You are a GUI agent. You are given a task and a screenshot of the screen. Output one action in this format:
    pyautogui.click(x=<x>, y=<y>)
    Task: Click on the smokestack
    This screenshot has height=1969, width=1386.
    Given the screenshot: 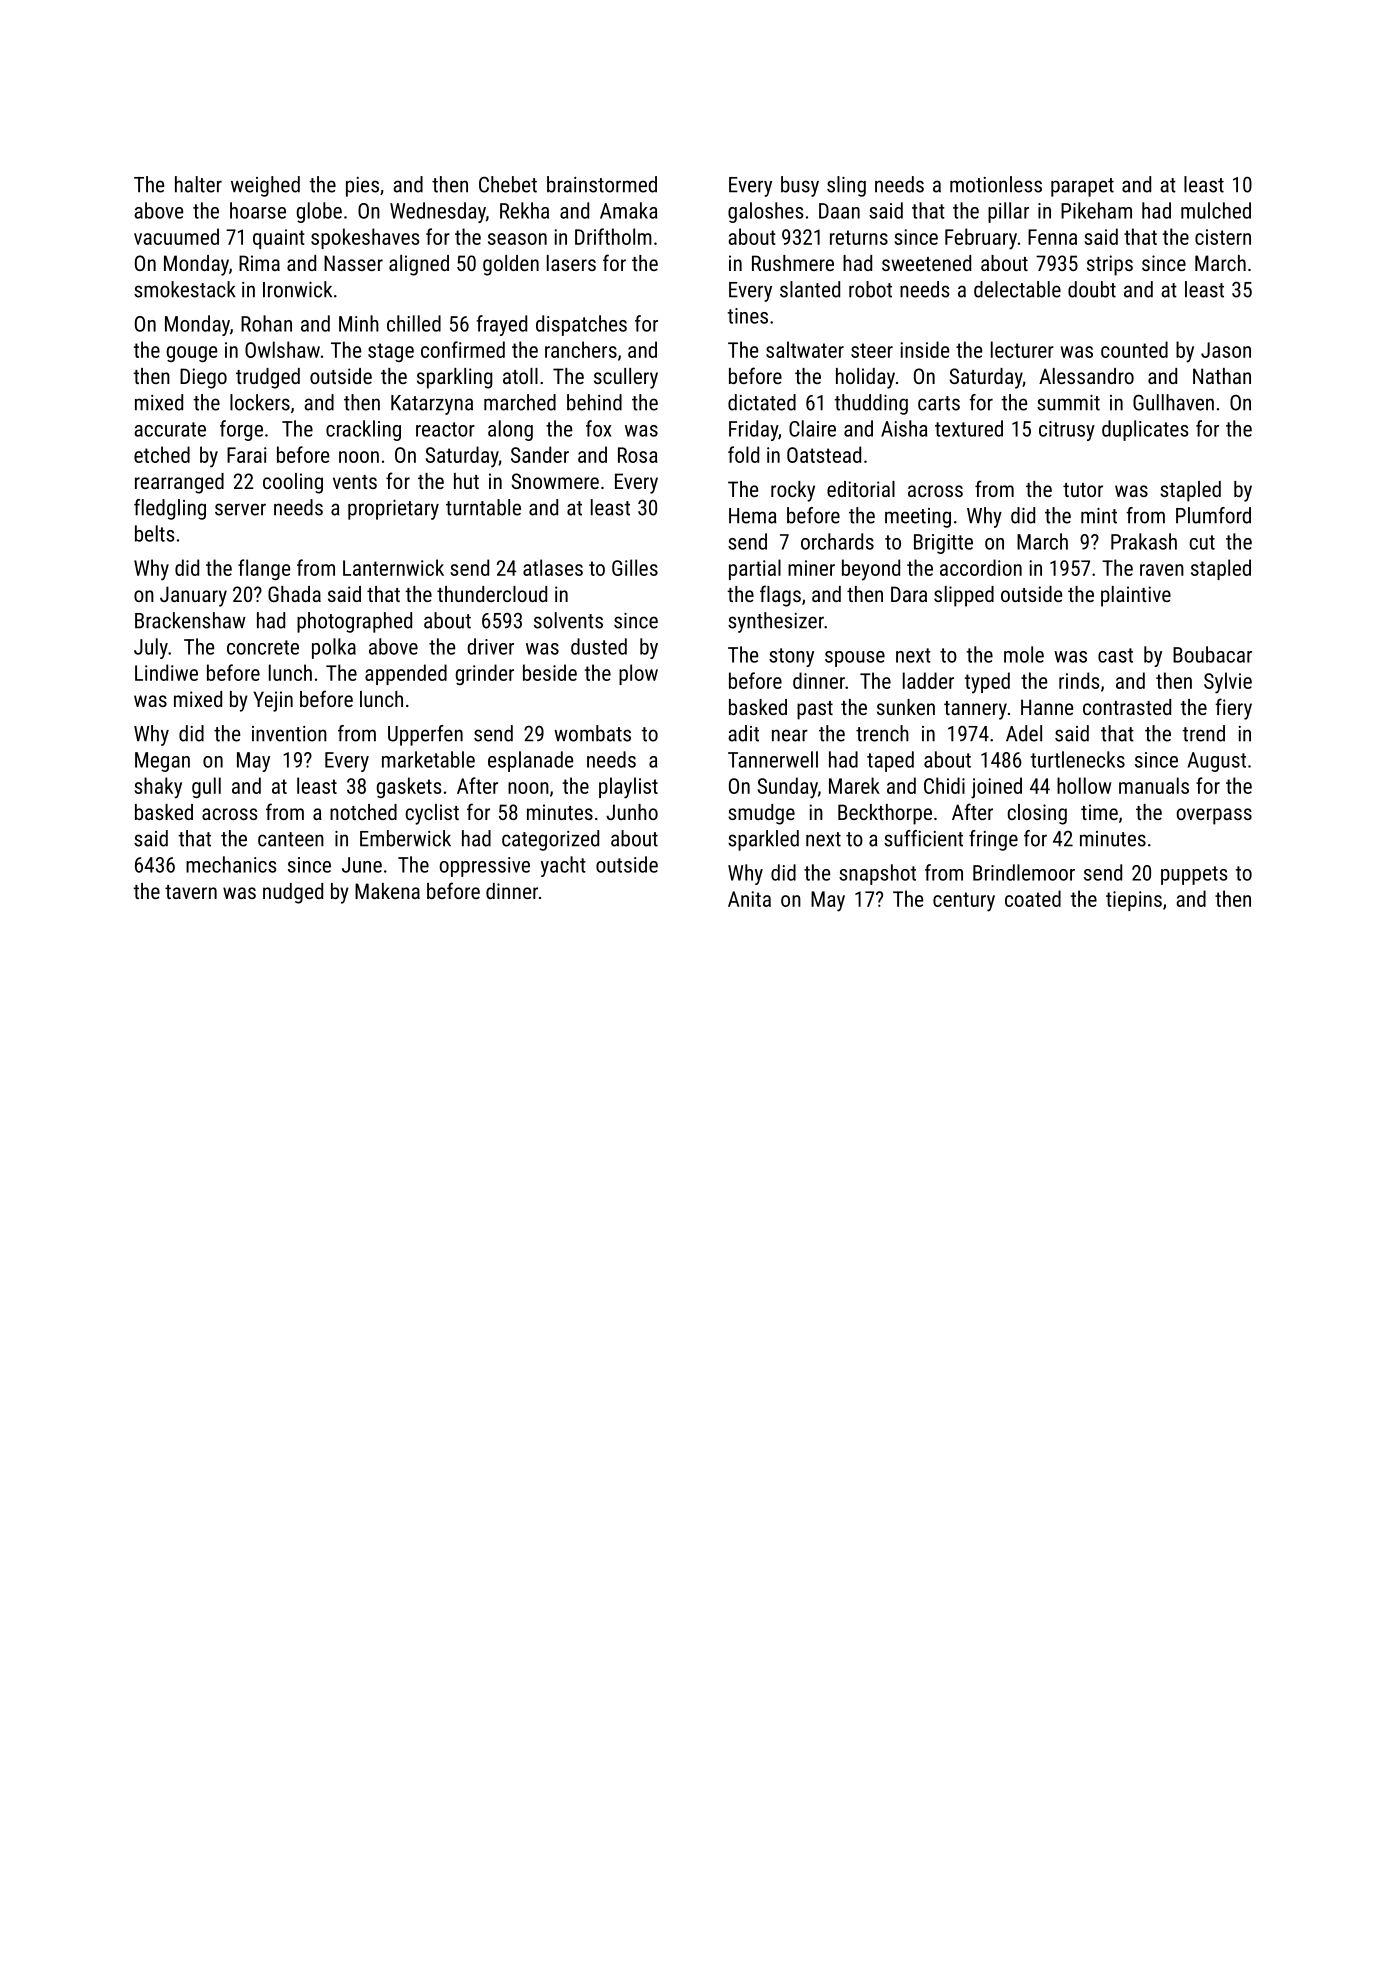 What is the action you would take?
    pyautogui.click(x=185, y=289)
